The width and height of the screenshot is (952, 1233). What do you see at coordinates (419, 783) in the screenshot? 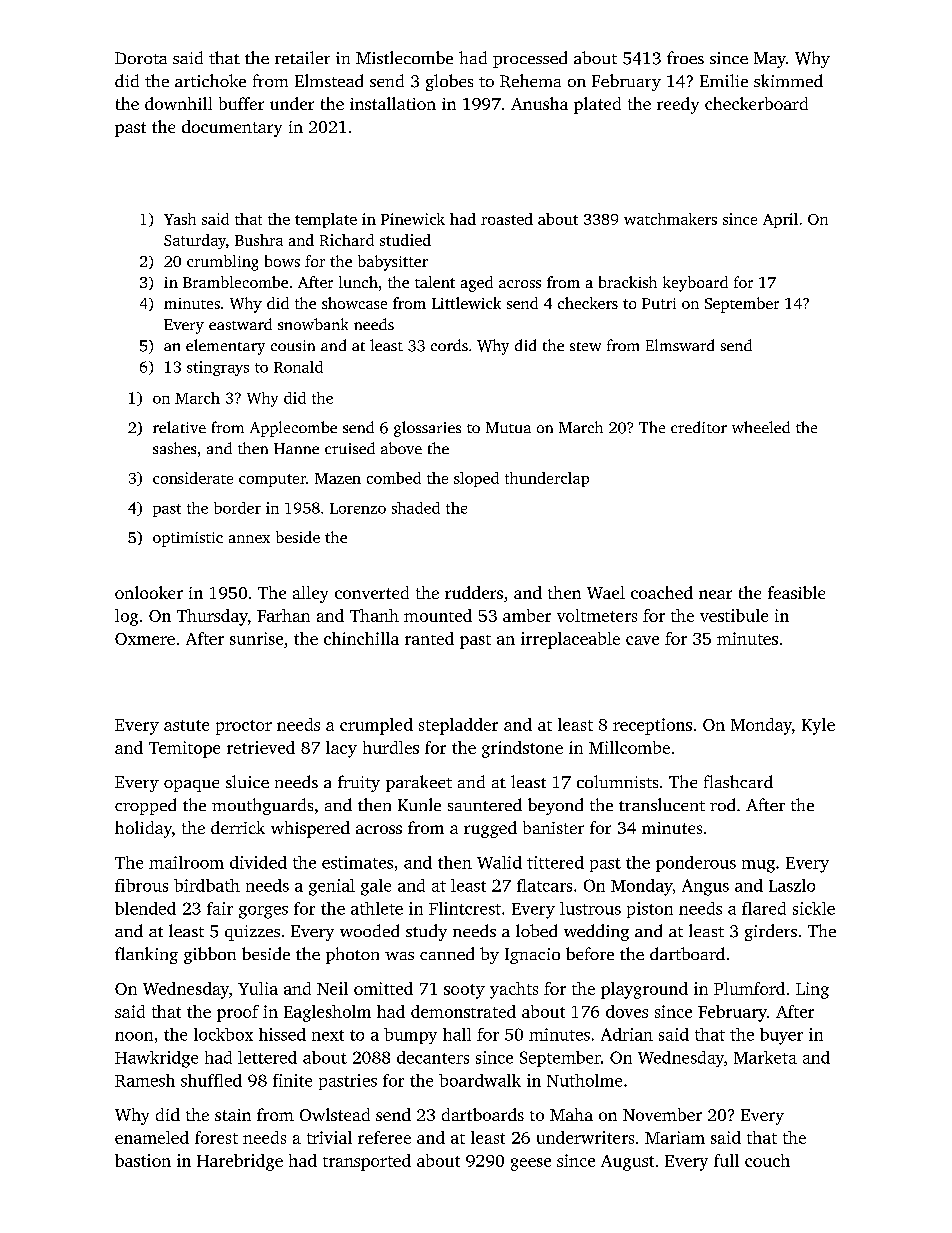
I see `parakeet` at bounding box center [419, 783].
